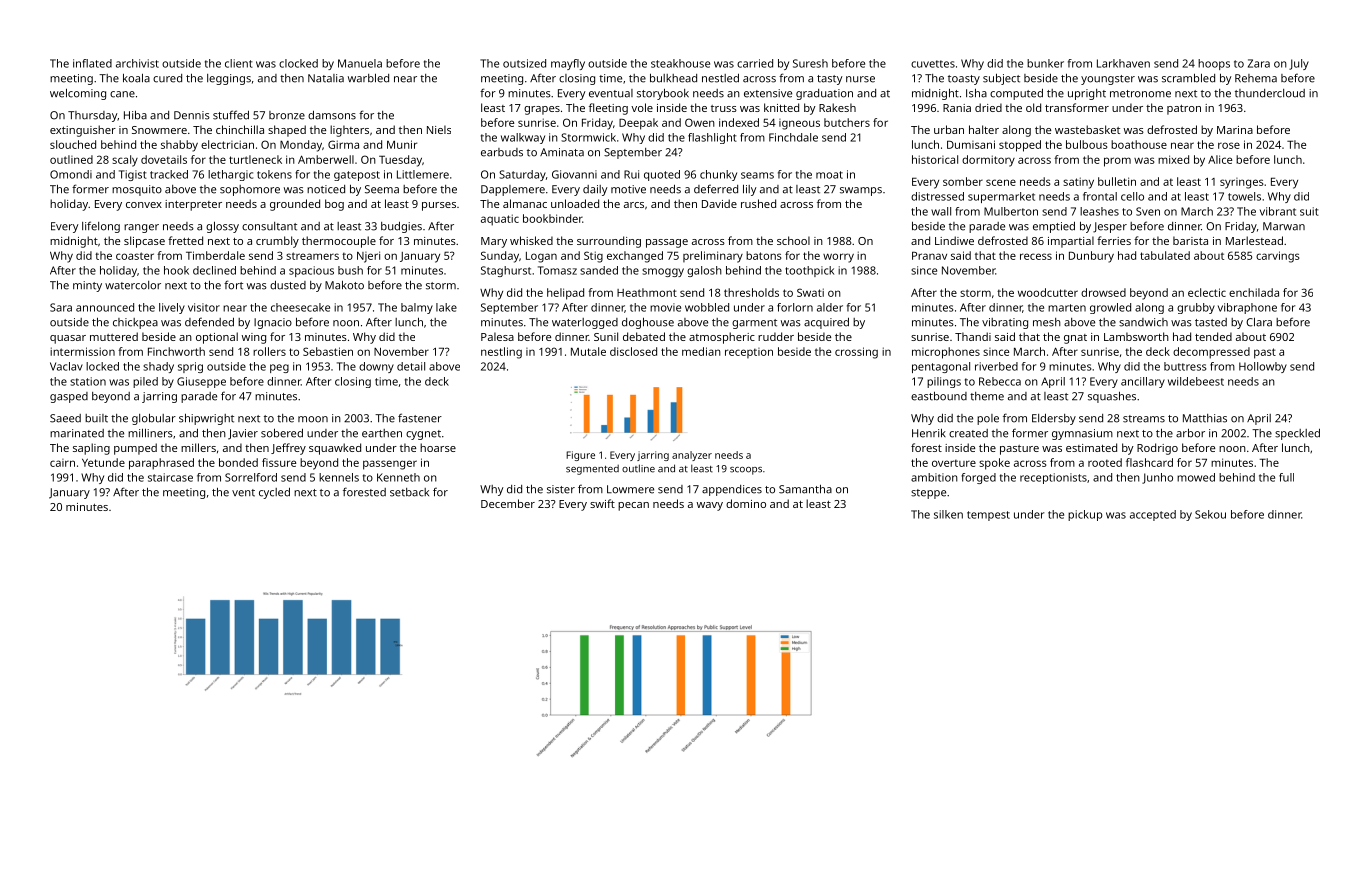 The width and height of the document is (1372, 887). What do you see at coordinates (1259, 63) in the document?
I see `Zara` at bounding box center [1259, 63].
